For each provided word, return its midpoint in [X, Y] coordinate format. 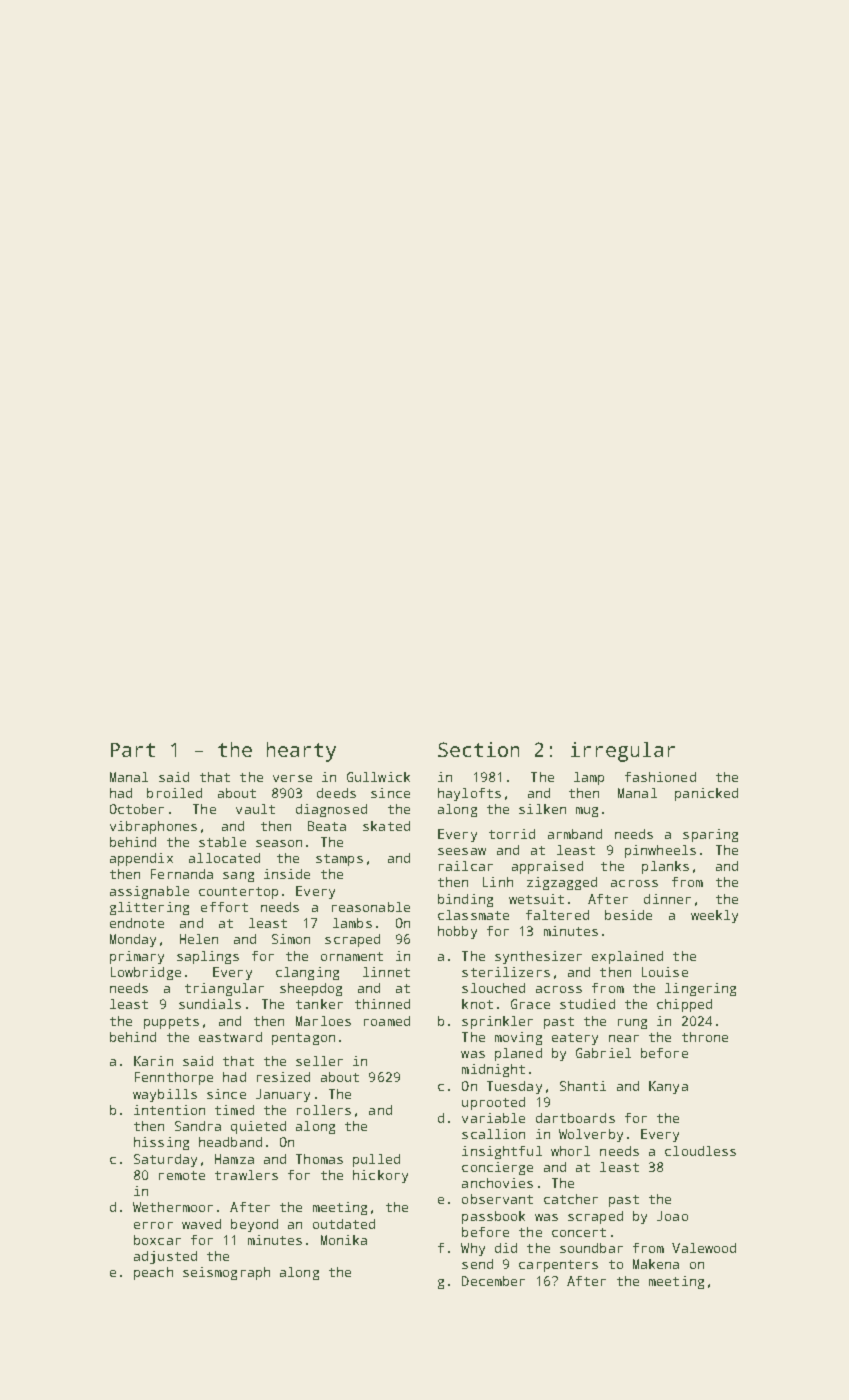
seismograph [226, 1273]
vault [255, 809]
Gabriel [603, 1053]
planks [665, 867]
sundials [210, 1004]
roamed [387, 1021]
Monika [344, 1240]
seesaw [462, 851]
